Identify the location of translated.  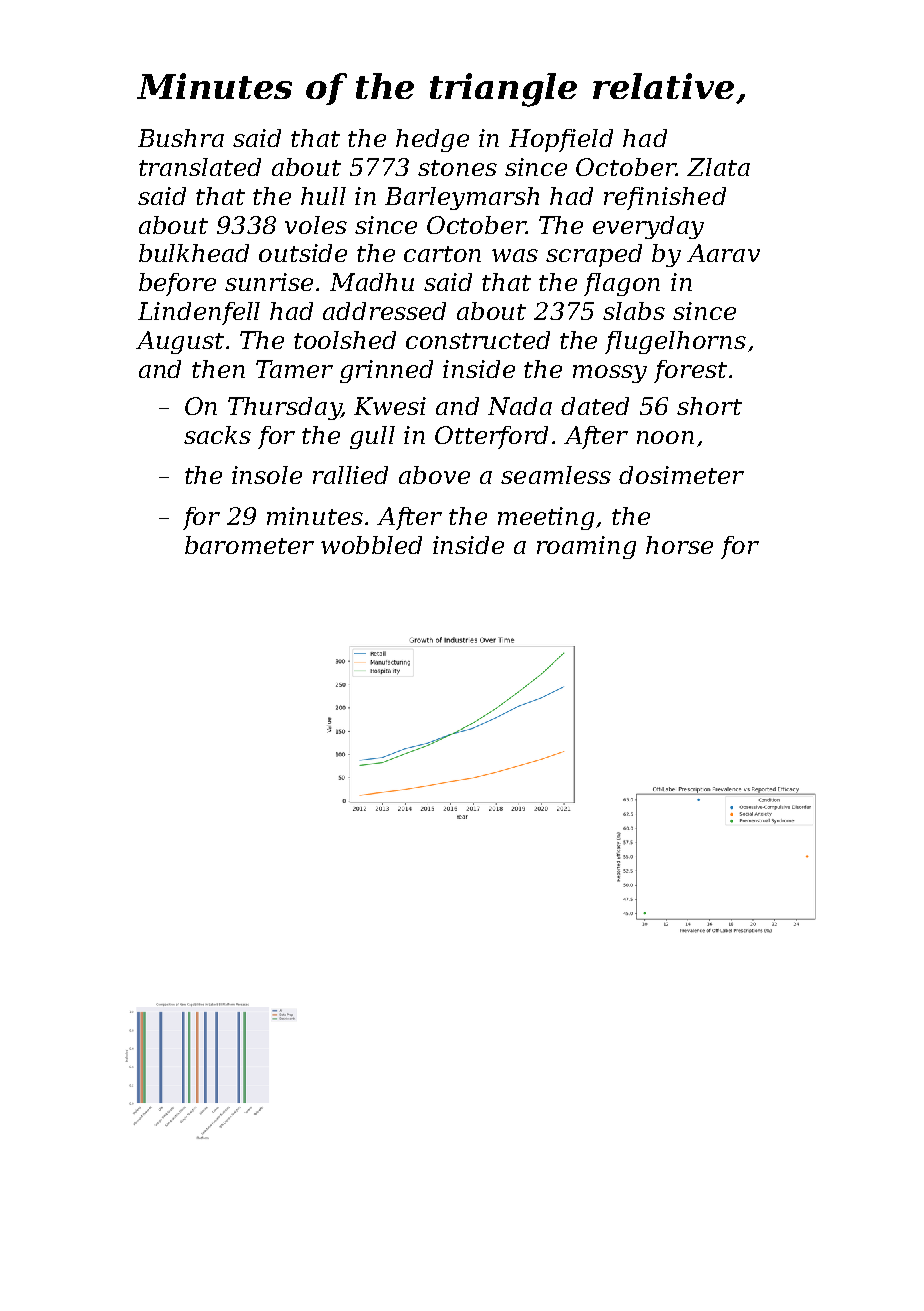
(200, 167).
